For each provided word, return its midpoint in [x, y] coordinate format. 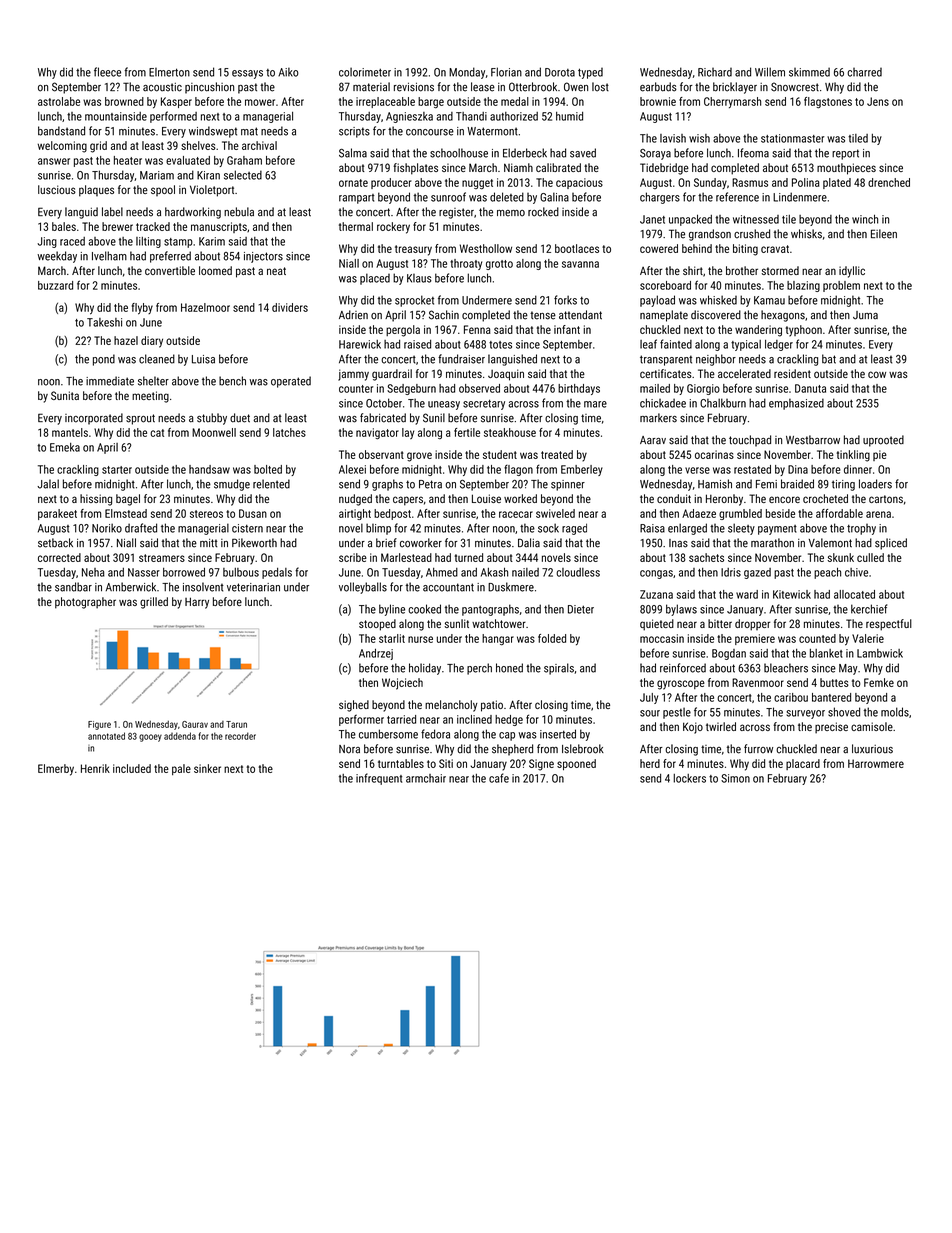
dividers [290, 307]
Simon [735, 778]
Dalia [529, 543]
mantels [70, 432]
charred [864, 72]
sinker [207, 768]
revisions [414, 87]
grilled [154, 603]
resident [792, 373]
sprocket [414, 301]
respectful [889, 625]
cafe [499, 778]
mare [595, 404]
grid [98, 147]
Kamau [769, 300]
